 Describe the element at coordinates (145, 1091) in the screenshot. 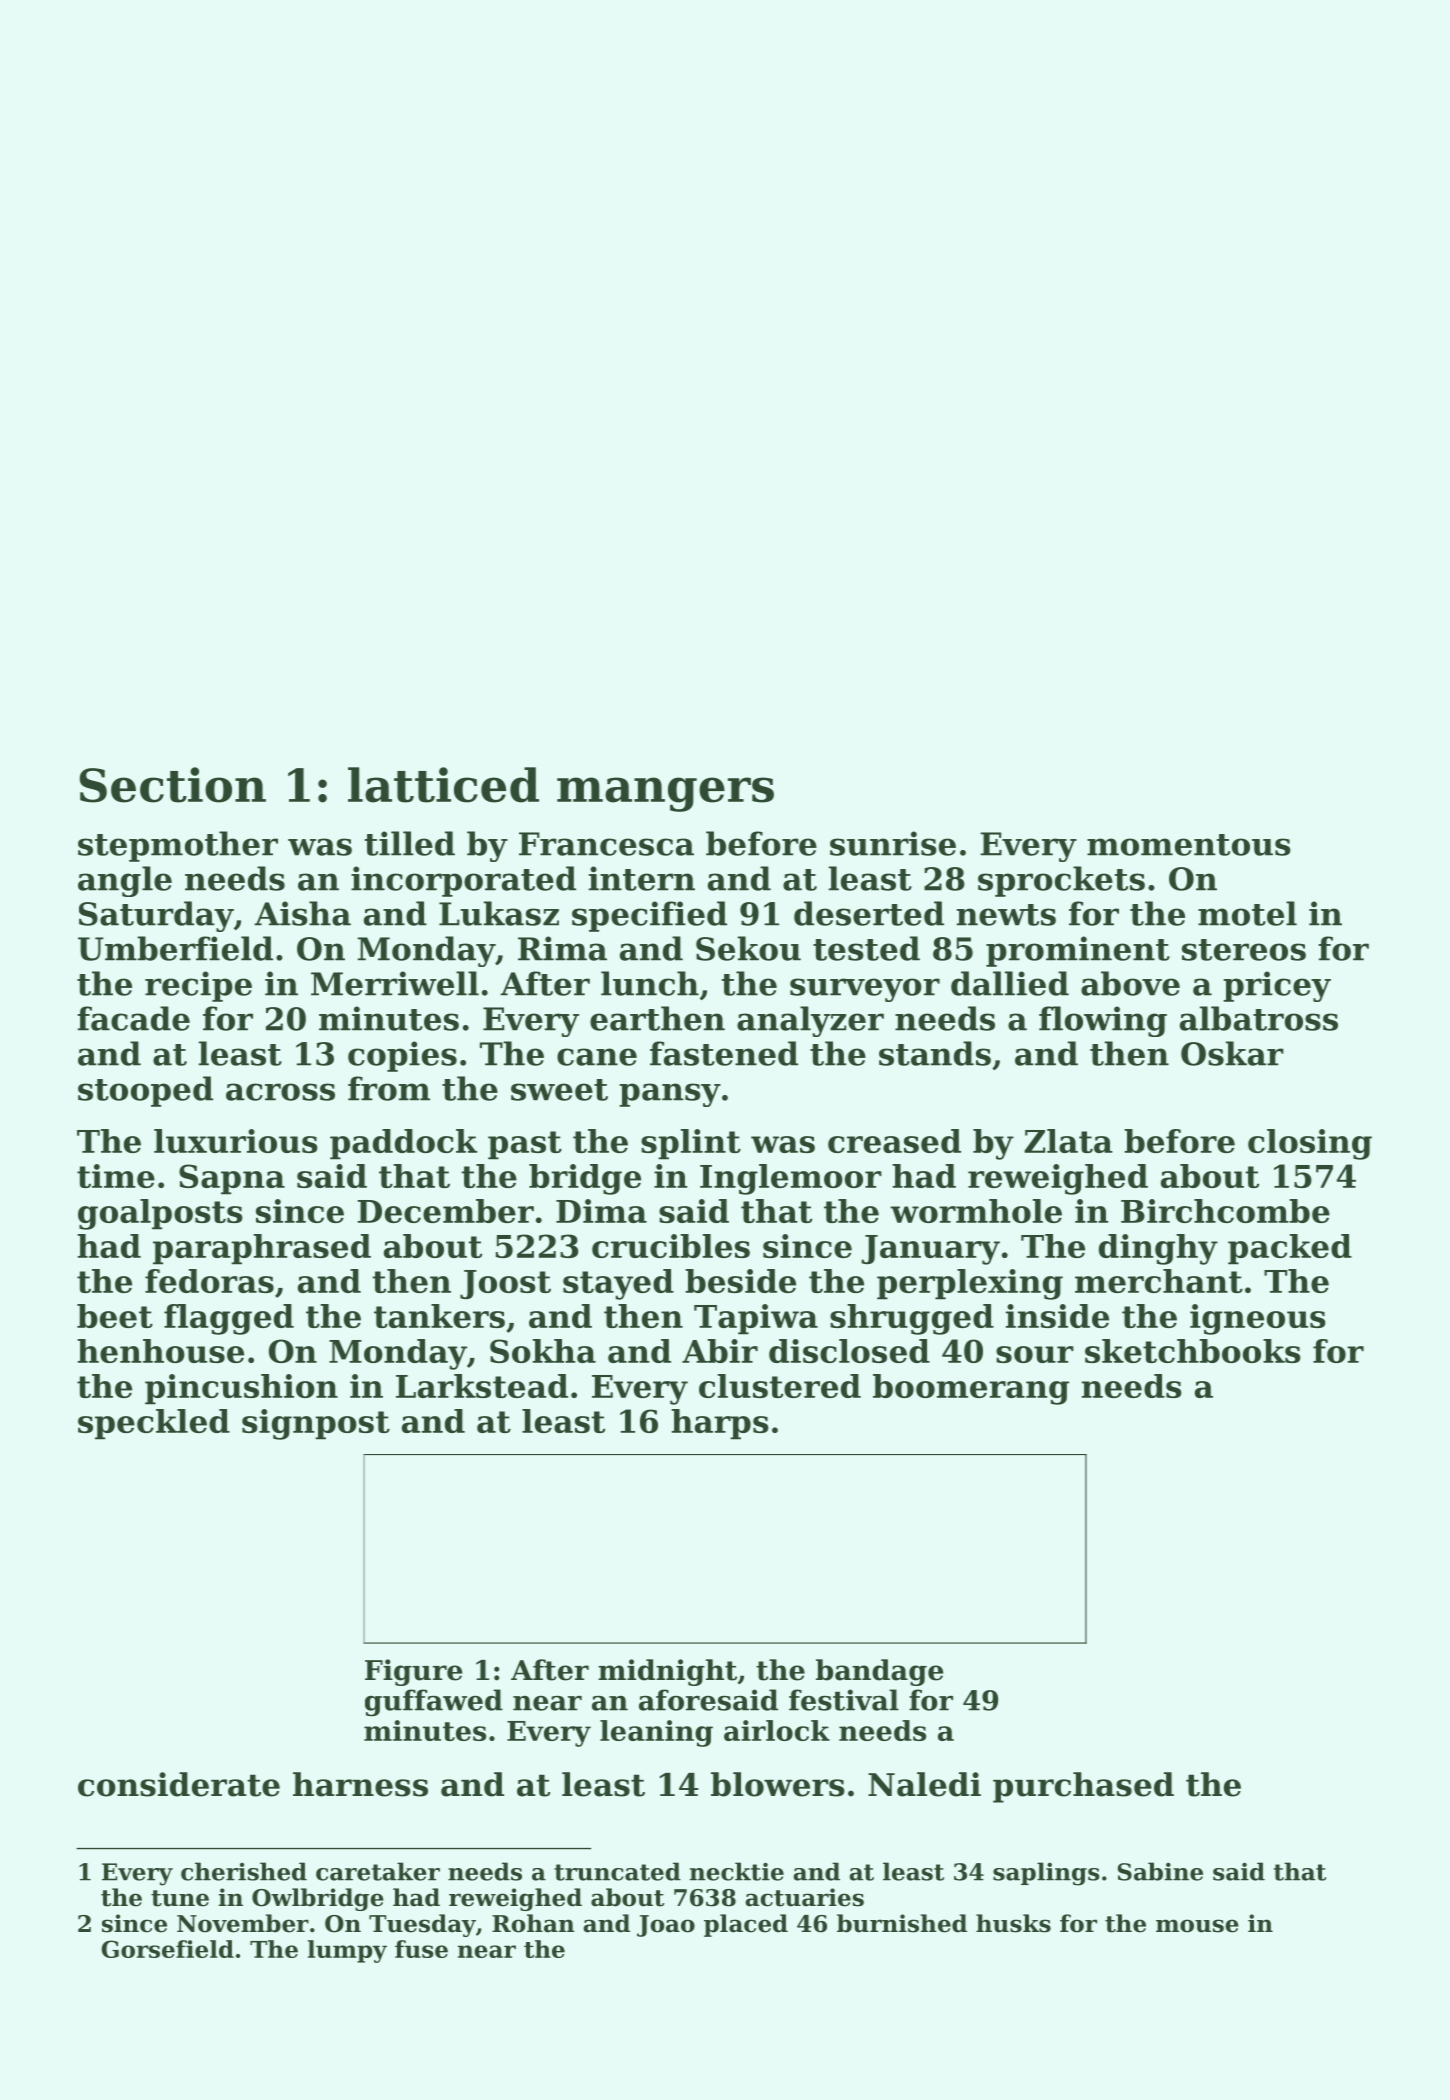

I see `stooped` at that location.
